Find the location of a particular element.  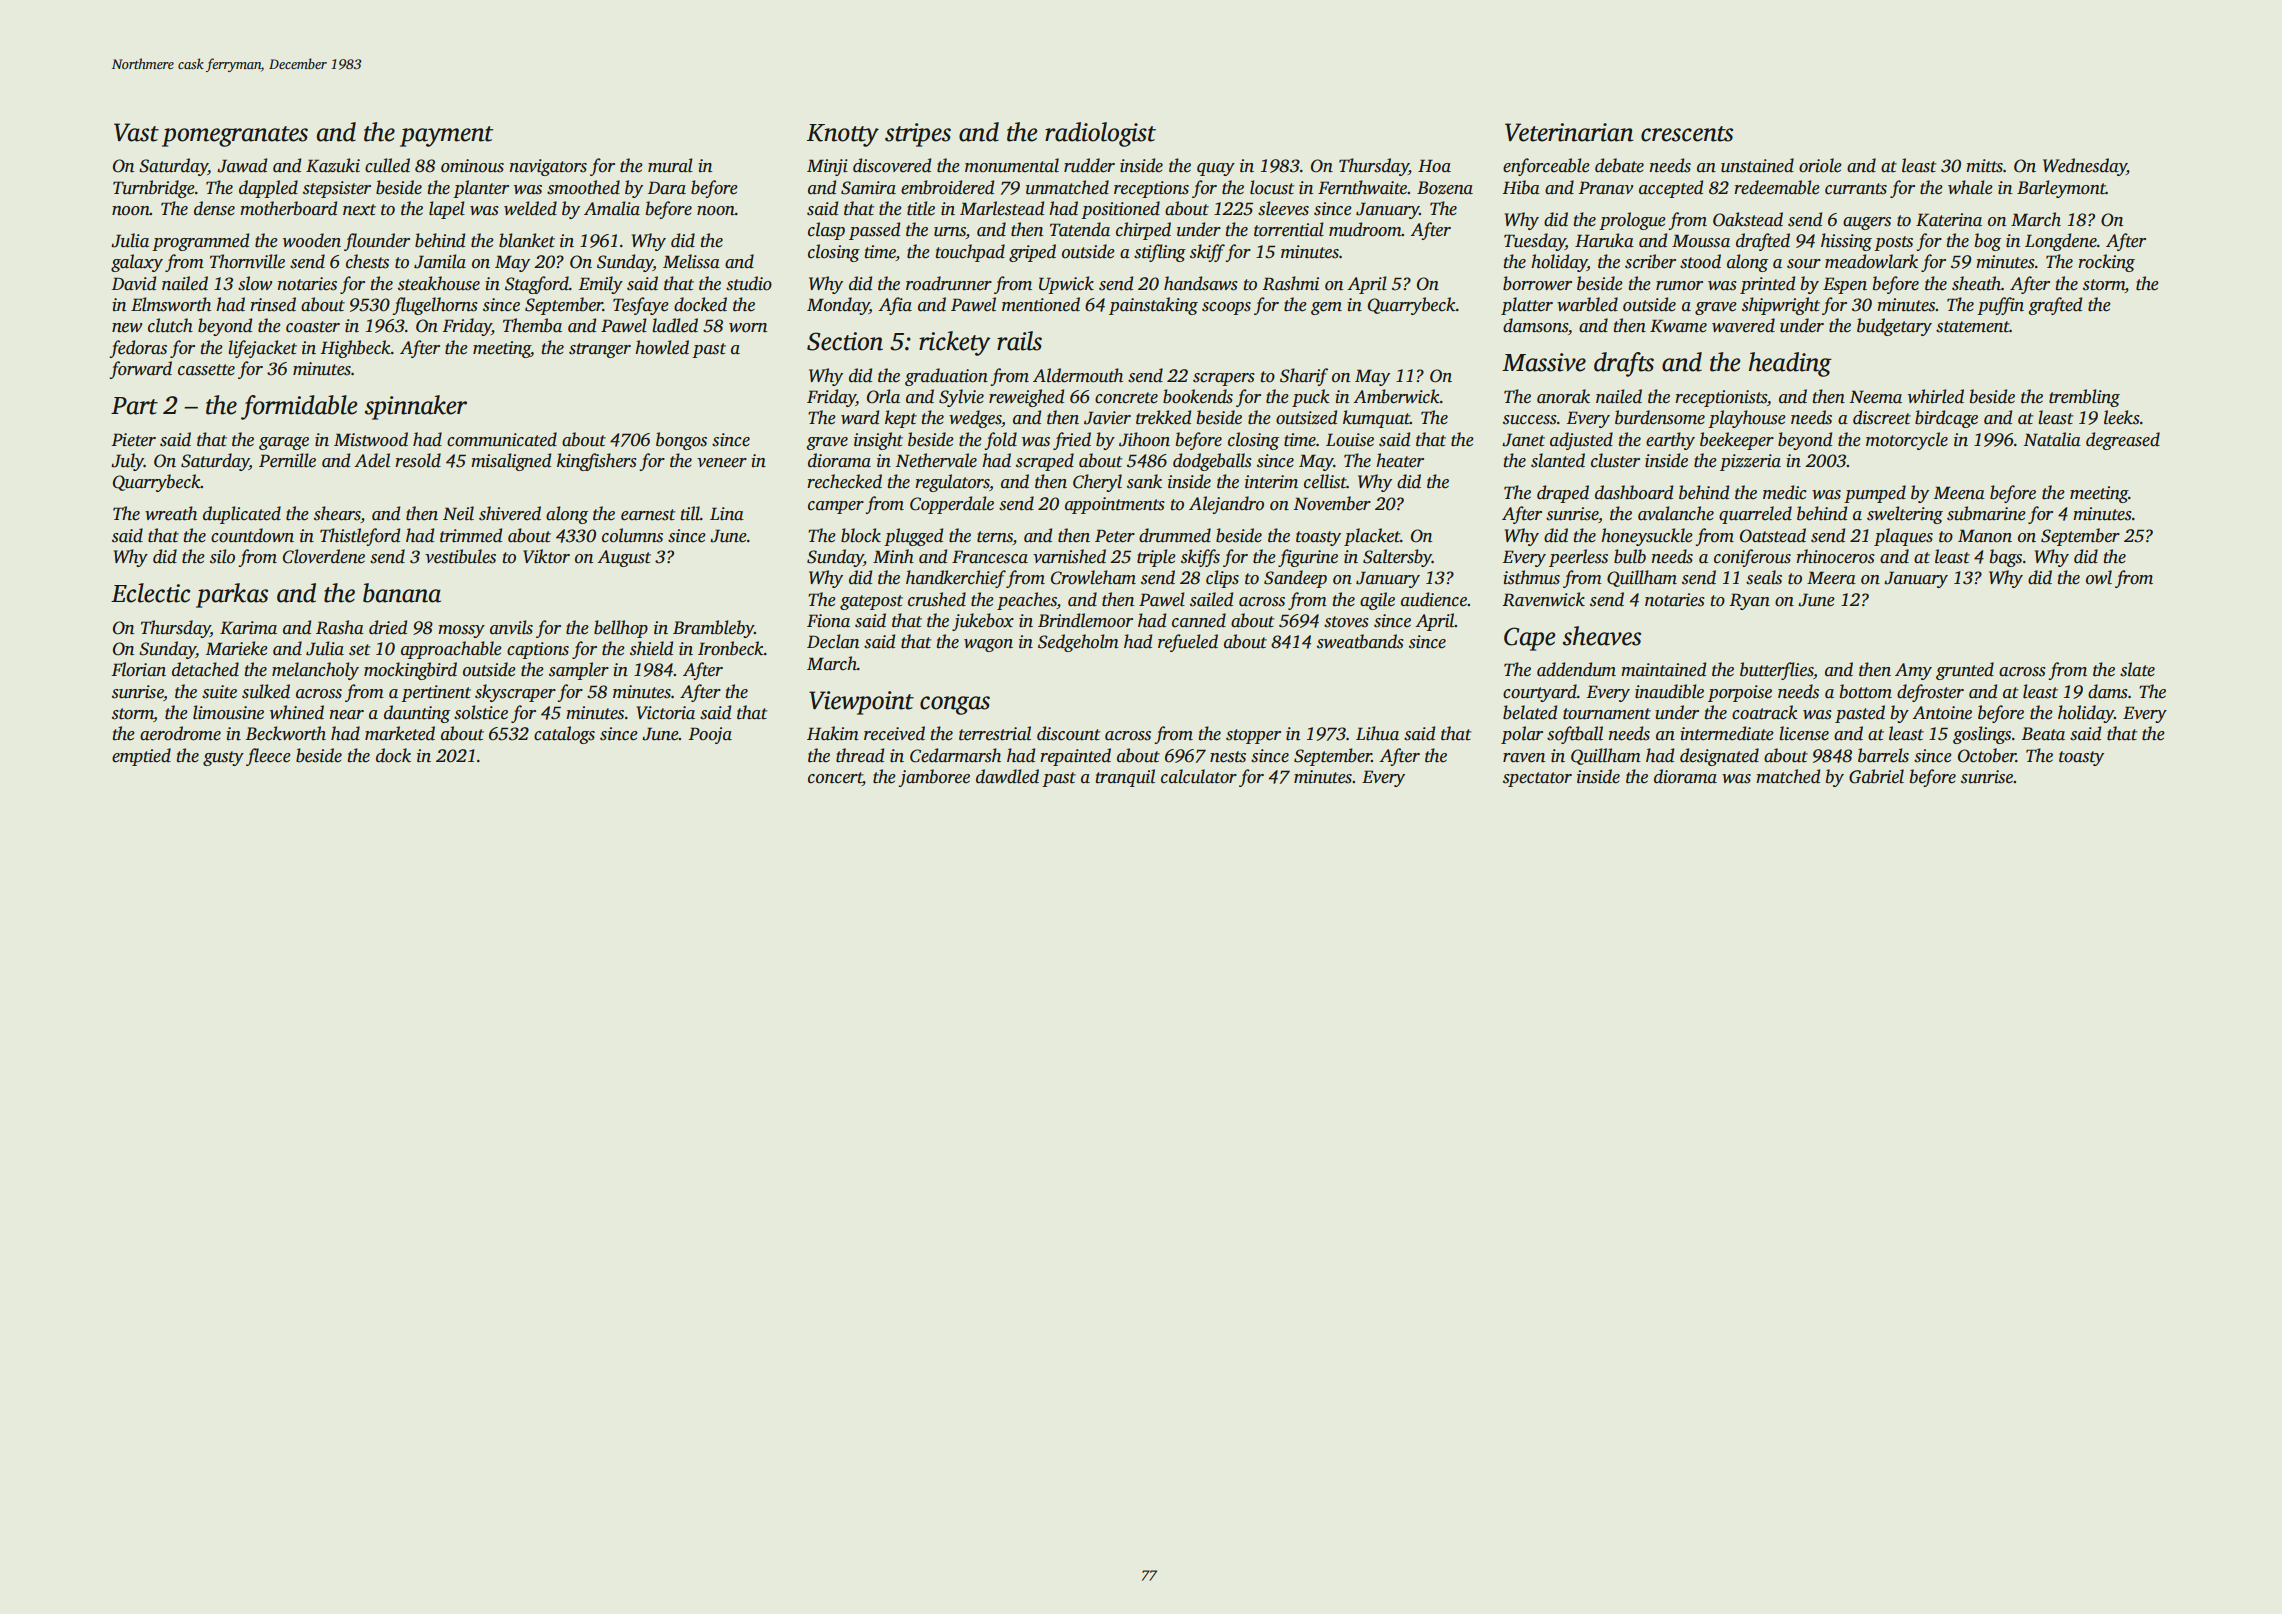

Vast is located at coordinates (136, 132).
